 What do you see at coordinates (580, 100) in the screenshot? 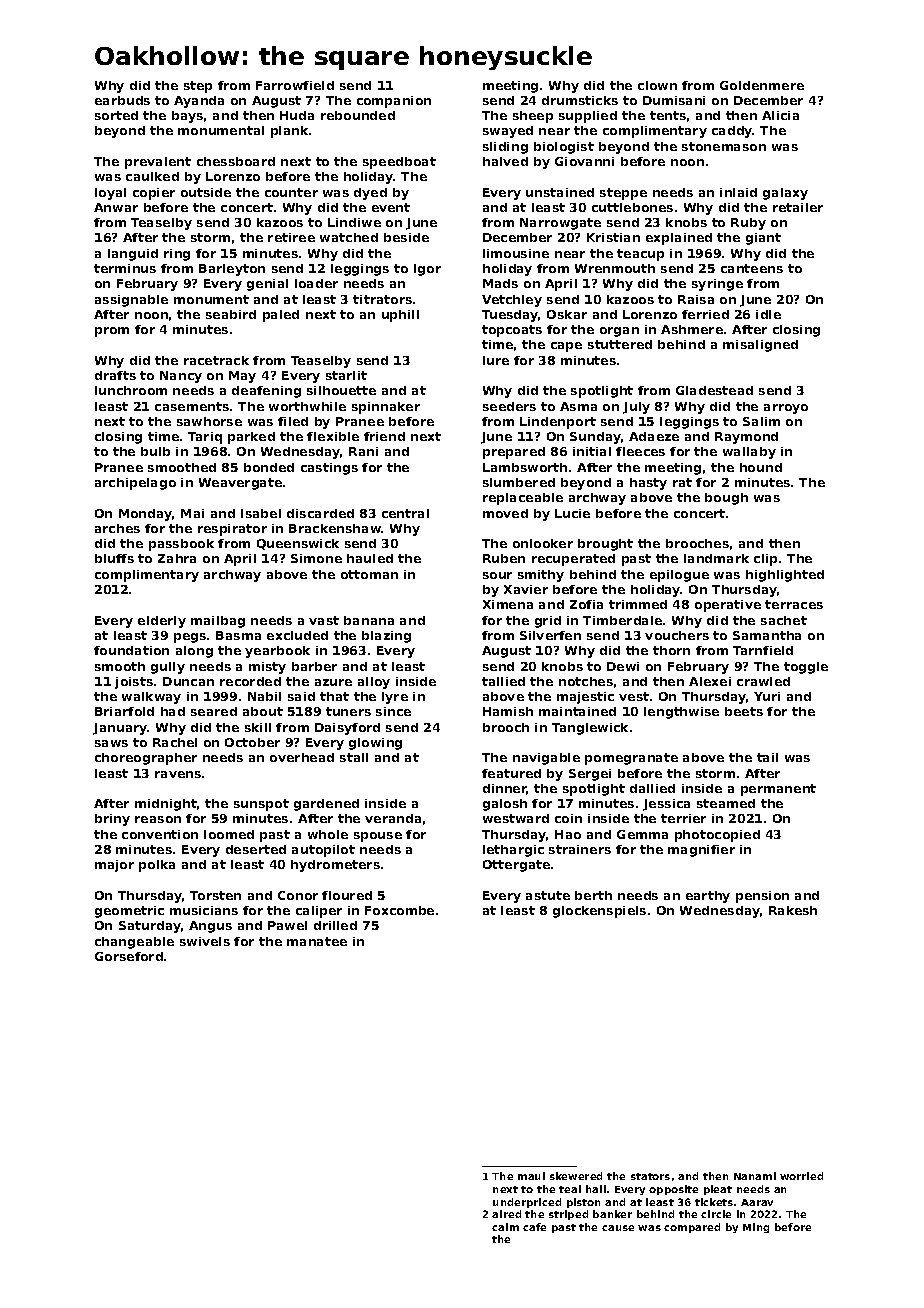
I see `drumsticks` at bounding box center [580, 100].
